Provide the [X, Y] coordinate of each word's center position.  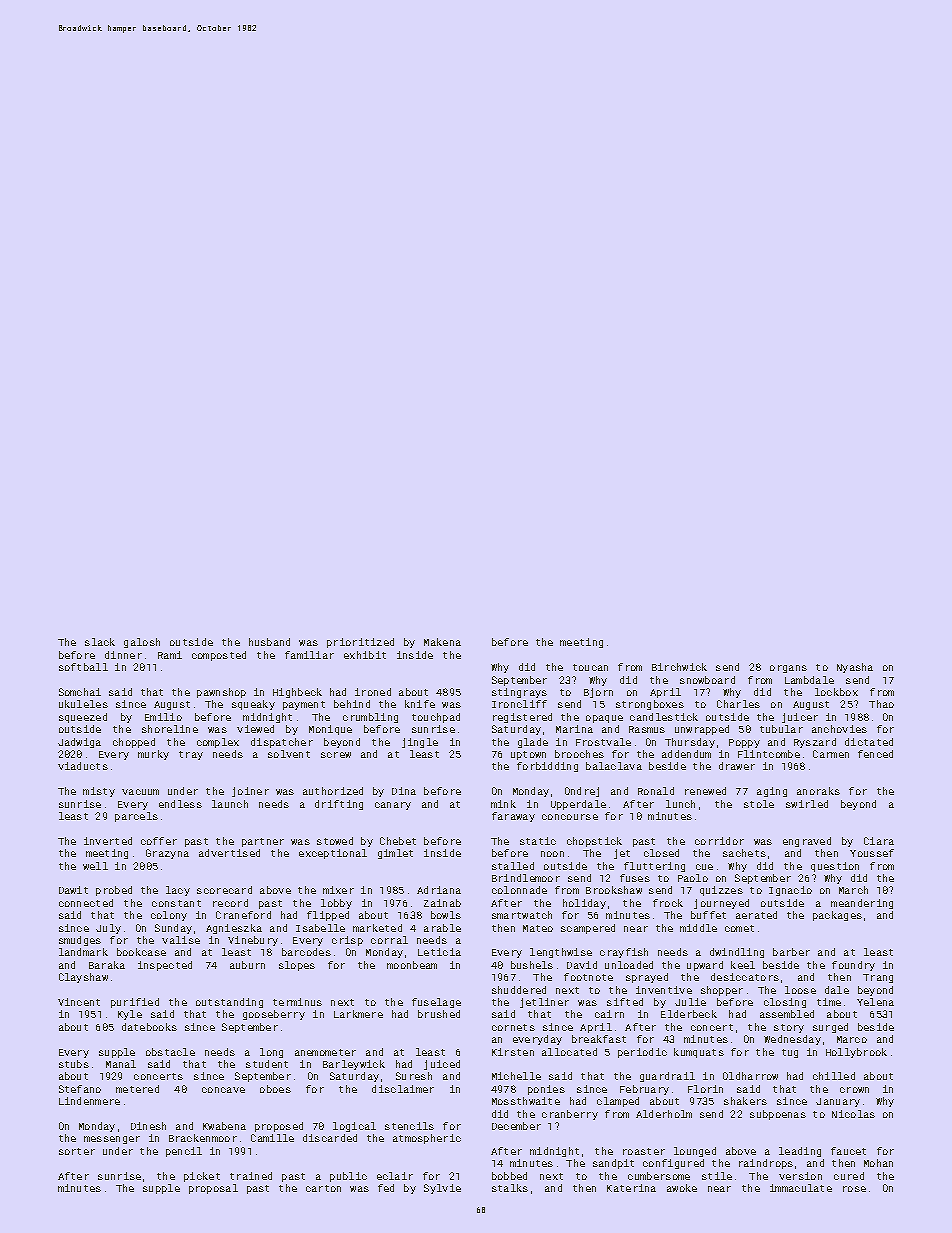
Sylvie [442, 1189]
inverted [108, 841]
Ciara [879, 841]
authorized [333, 791]
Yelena [875, 1002]
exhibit [365, 655]
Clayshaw [83, 978]
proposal [213, 1189]
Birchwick [679, 667]
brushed [439, 1014]
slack [100, 642]
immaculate [801, 1188]
